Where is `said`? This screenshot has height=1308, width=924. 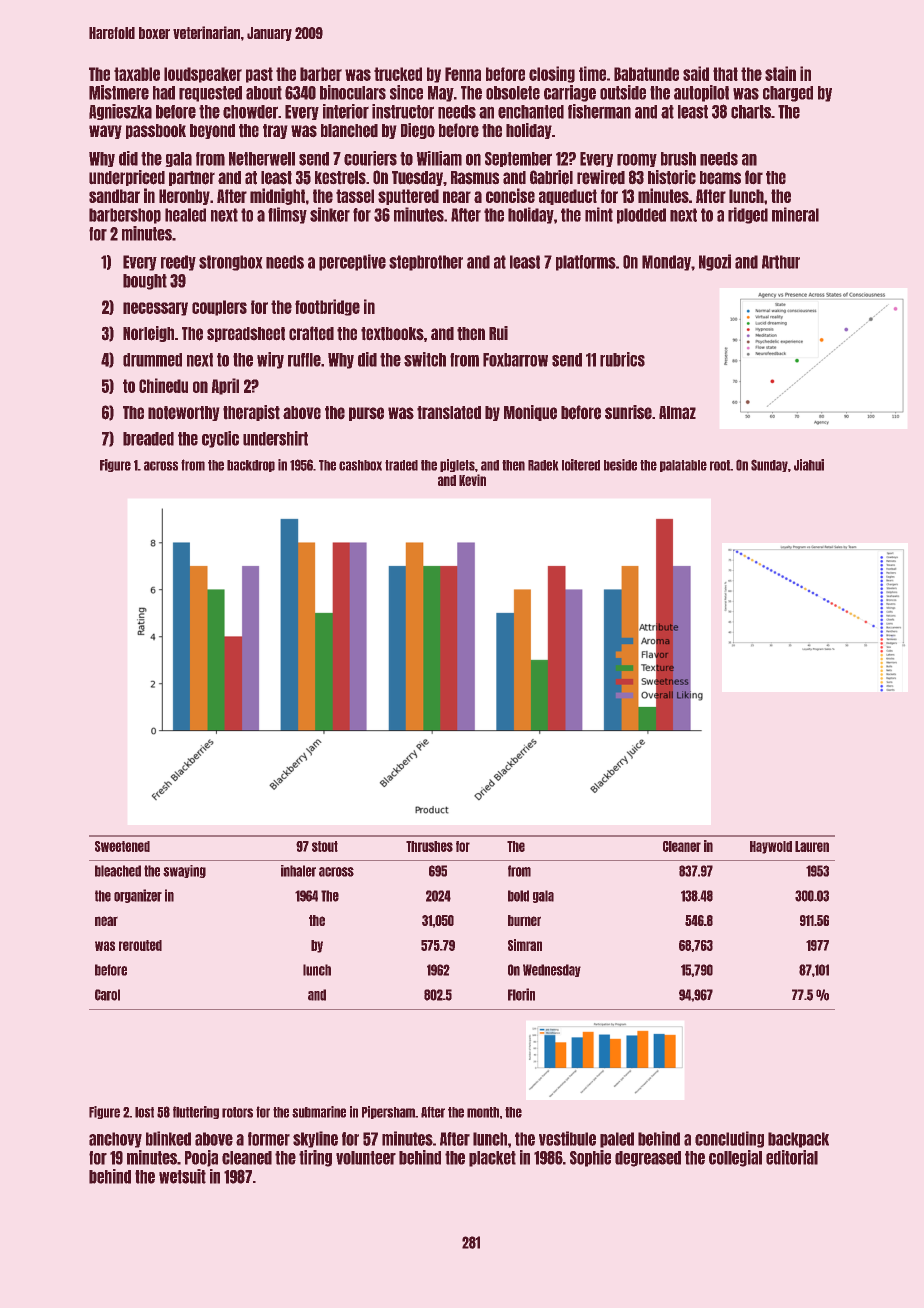 said is located at coordinates (696, 73).
